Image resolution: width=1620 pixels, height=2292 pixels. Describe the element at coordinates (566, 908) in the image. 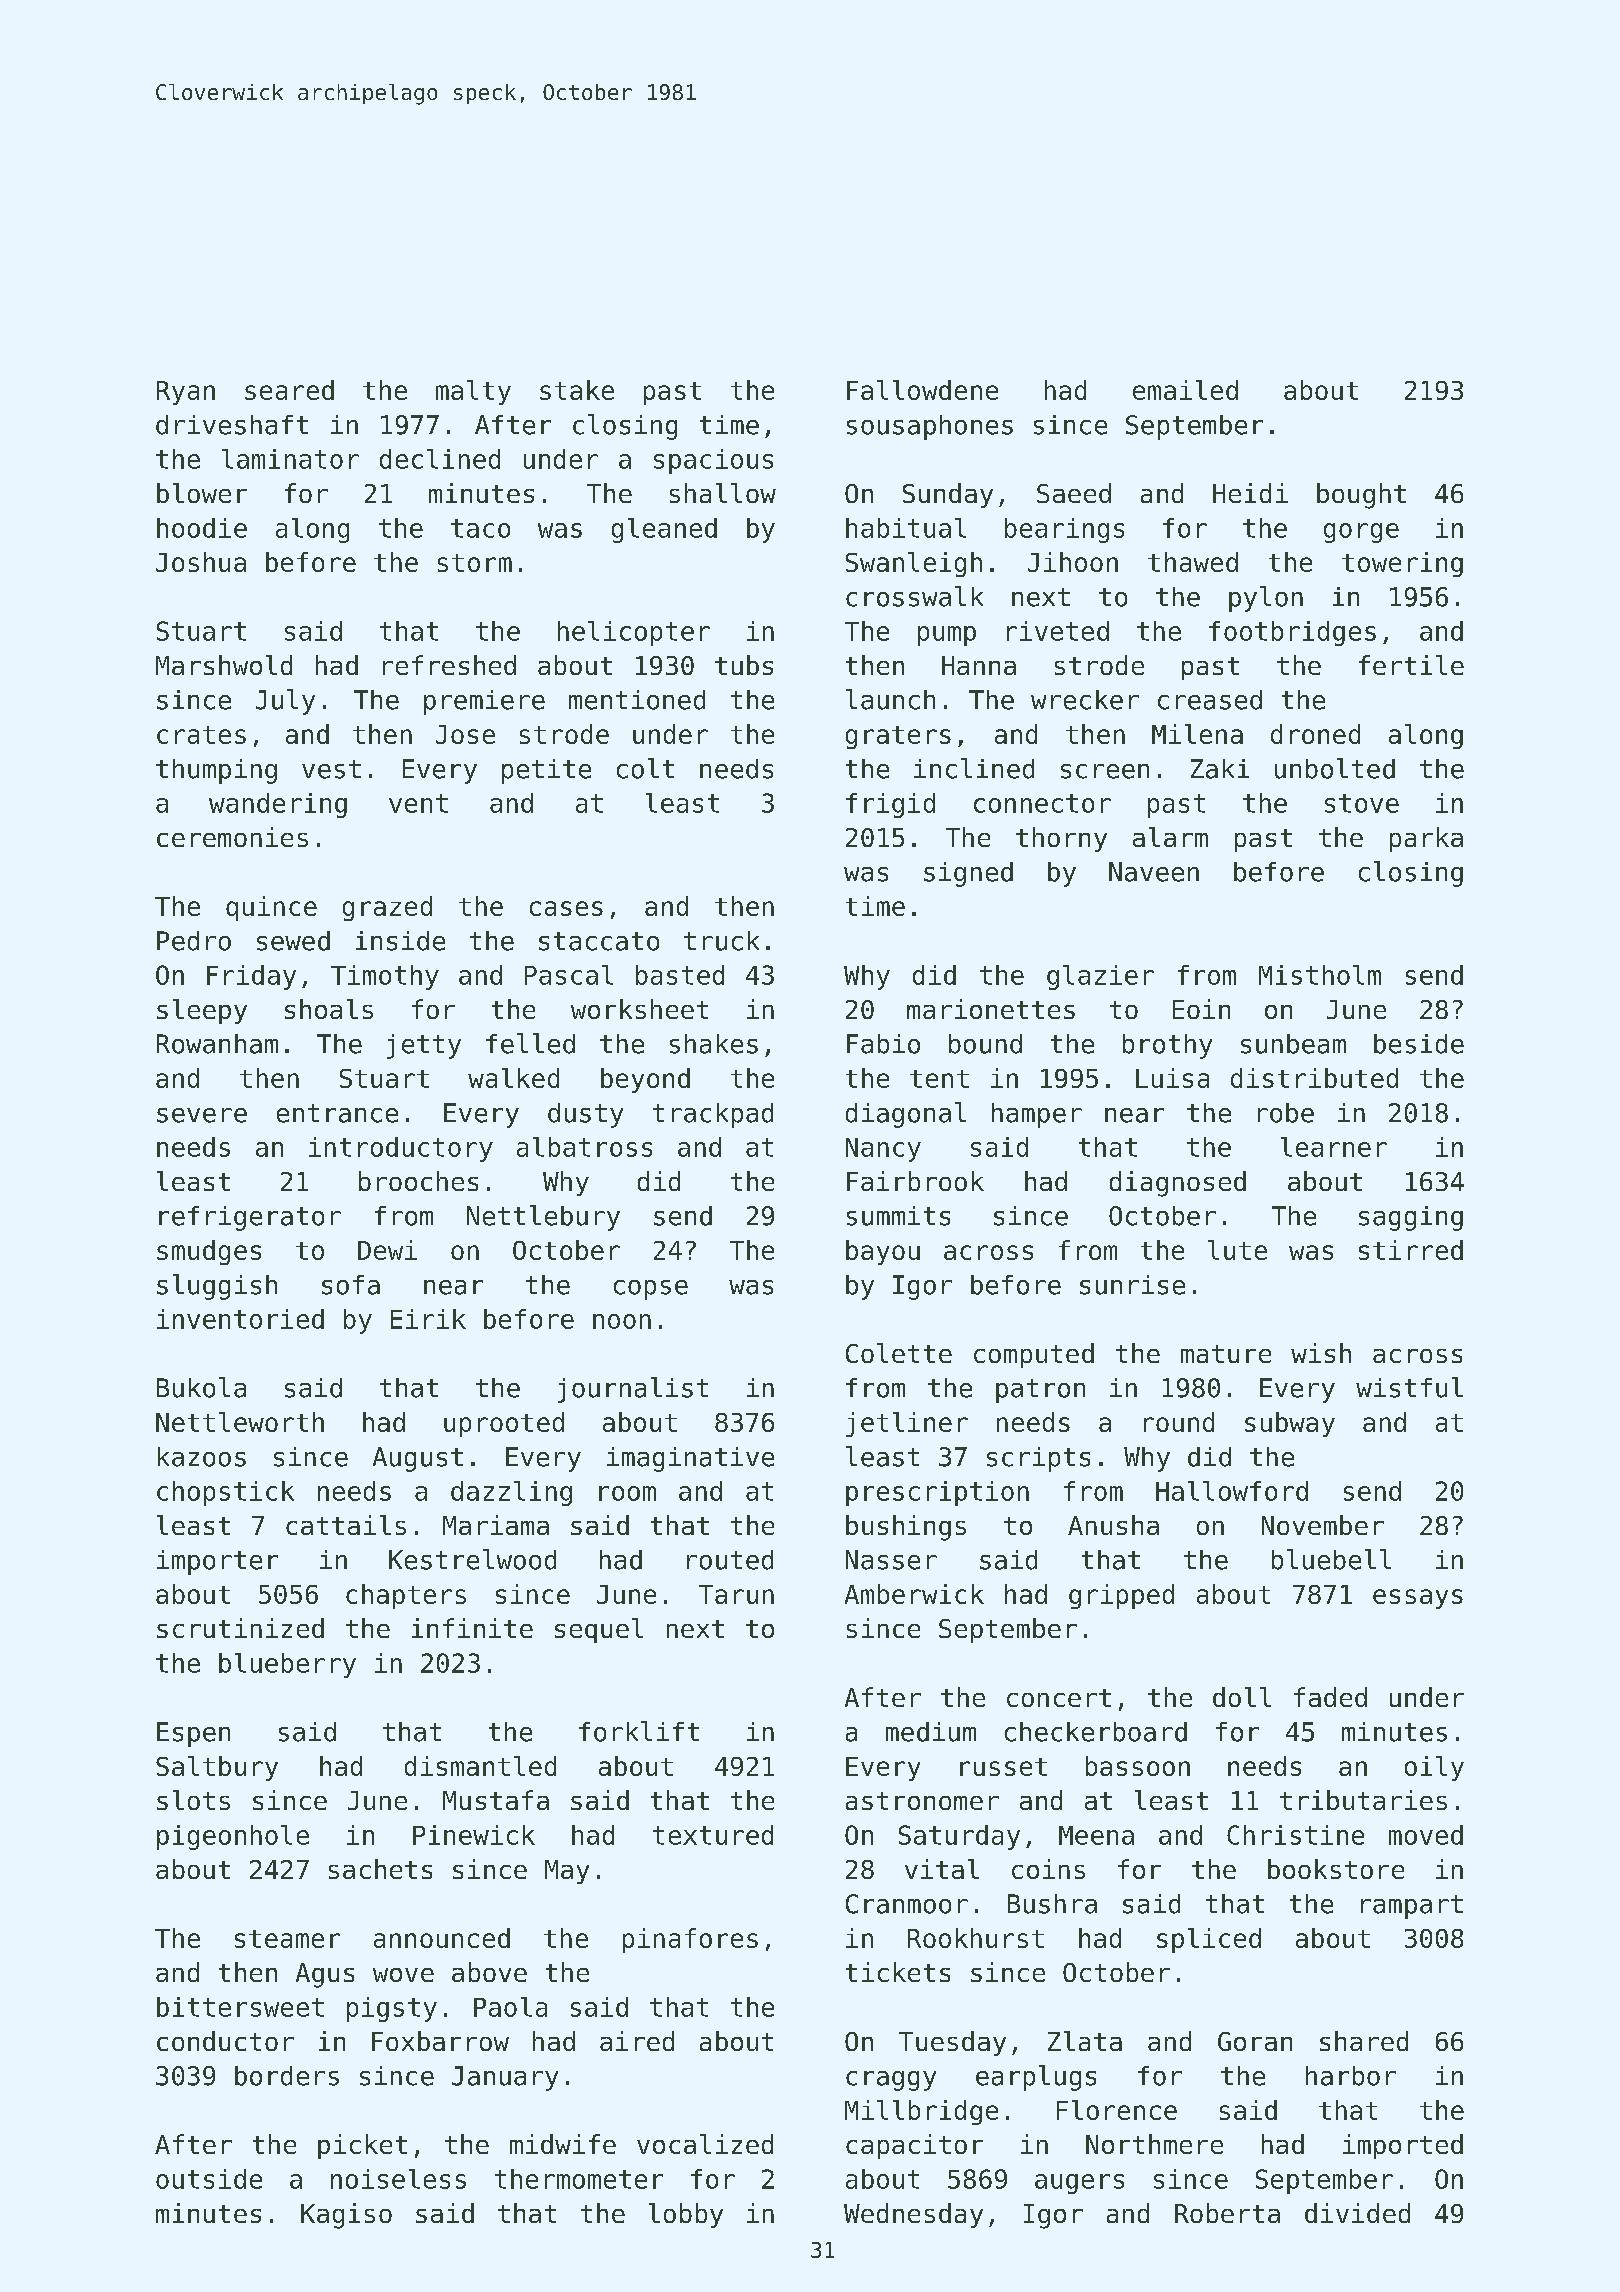

I see `cases` at that location.
